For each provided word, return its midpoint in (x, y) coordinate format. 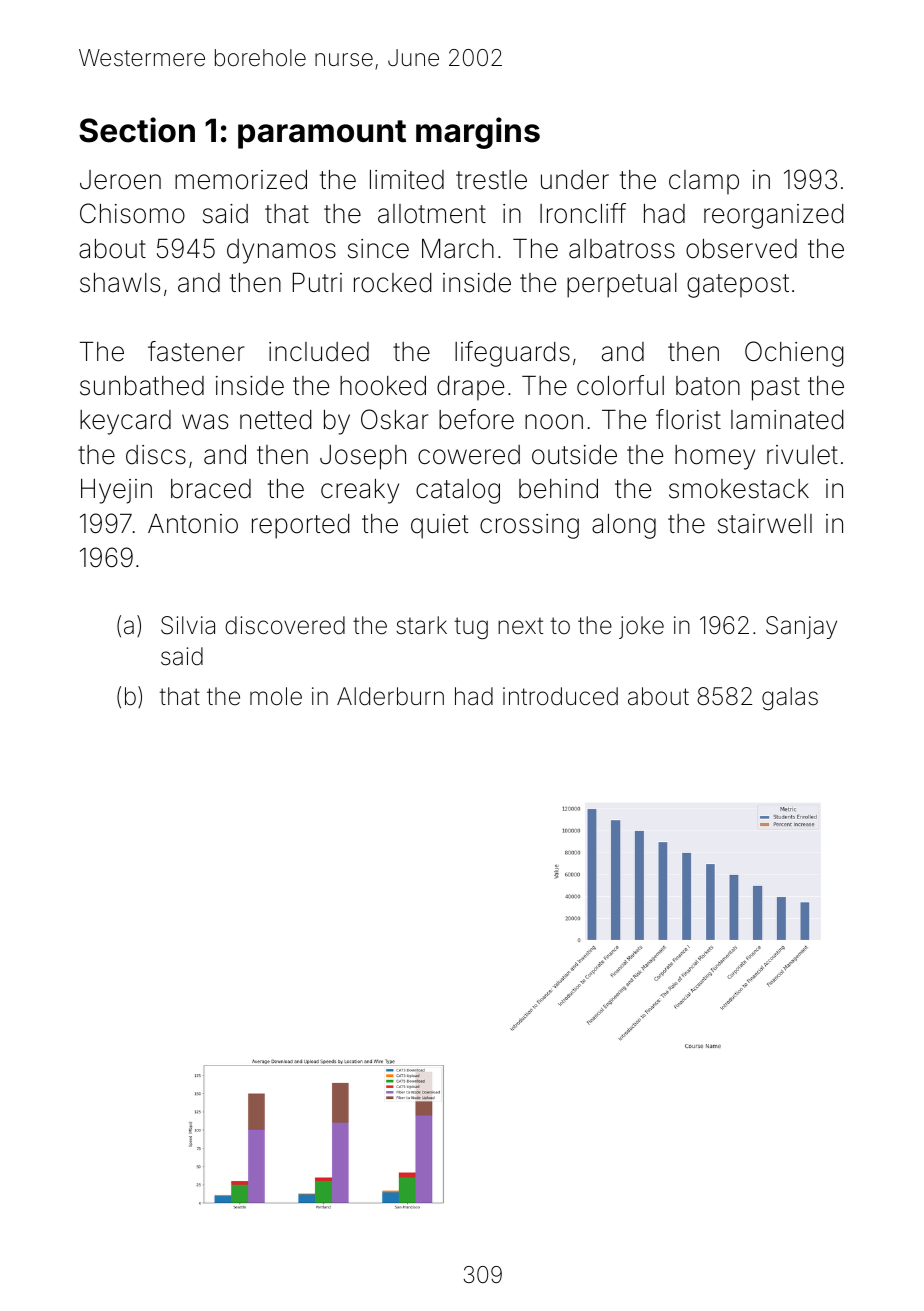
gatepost (738, 286)
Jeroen (120, 180)
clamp (704, 182)
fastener (196, 351)
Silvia (188, 625)
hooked (383, 386)
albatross (622, 249)
